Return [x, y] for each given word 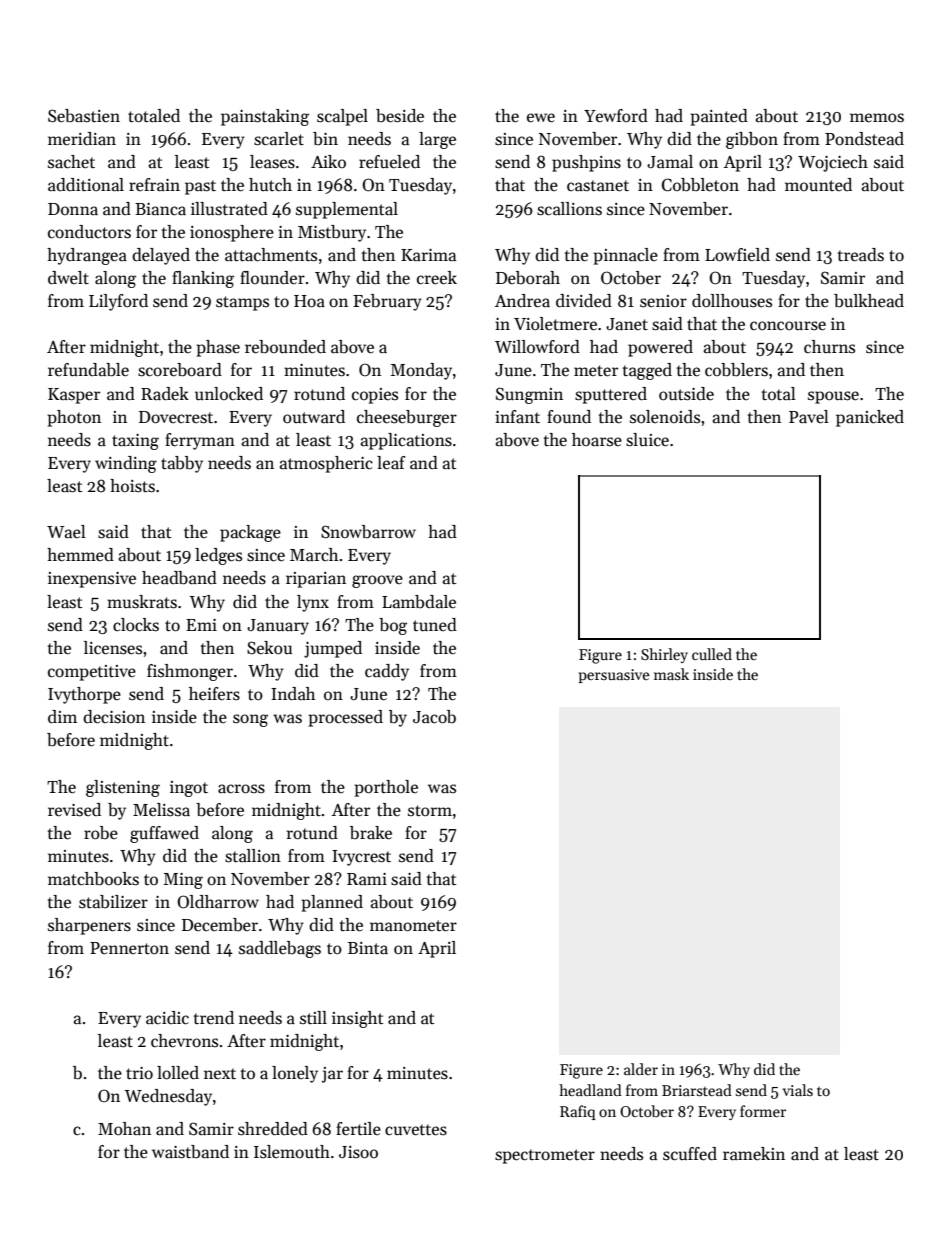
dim [62, 717]
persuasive [614, 676]
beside [400, 116]
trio [139, 1073]
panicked [870, 418]
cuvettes [416, 1130]
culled [712, 654]
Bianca [160, 209]
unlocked [229, 394]
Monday [421, 371]
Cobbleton [700, 185]
